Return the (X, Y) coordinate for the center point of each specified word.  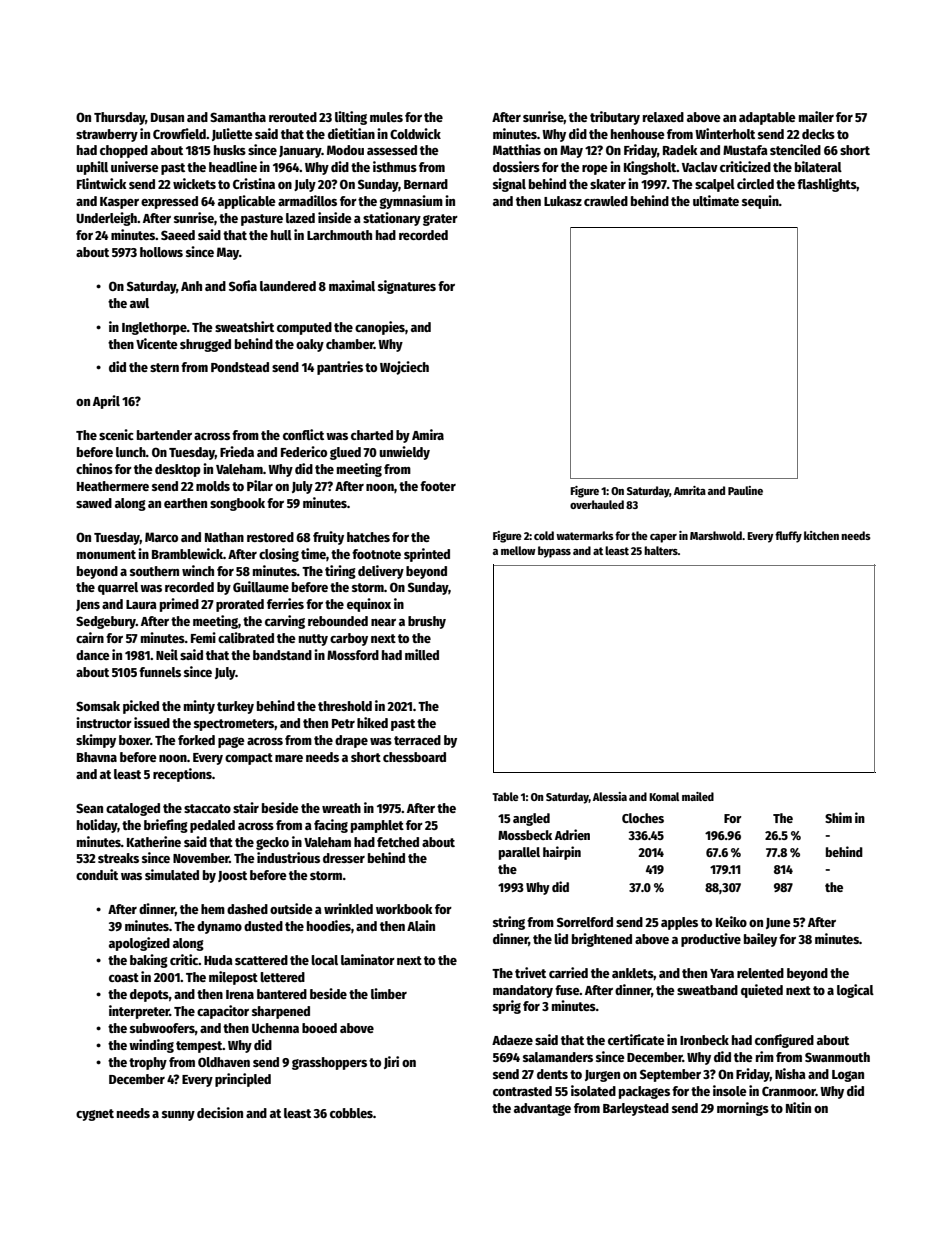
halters (661, 550)
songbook (237, 504)
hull (281, 235)
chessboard (414, 757)
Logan (848, 1076)
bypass (554, 552)
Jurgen (602, 1076)
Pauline (745, 490)
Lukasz (563, 201)
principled (243, 1080)
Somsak (98, 706)
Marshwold (716, 535)
